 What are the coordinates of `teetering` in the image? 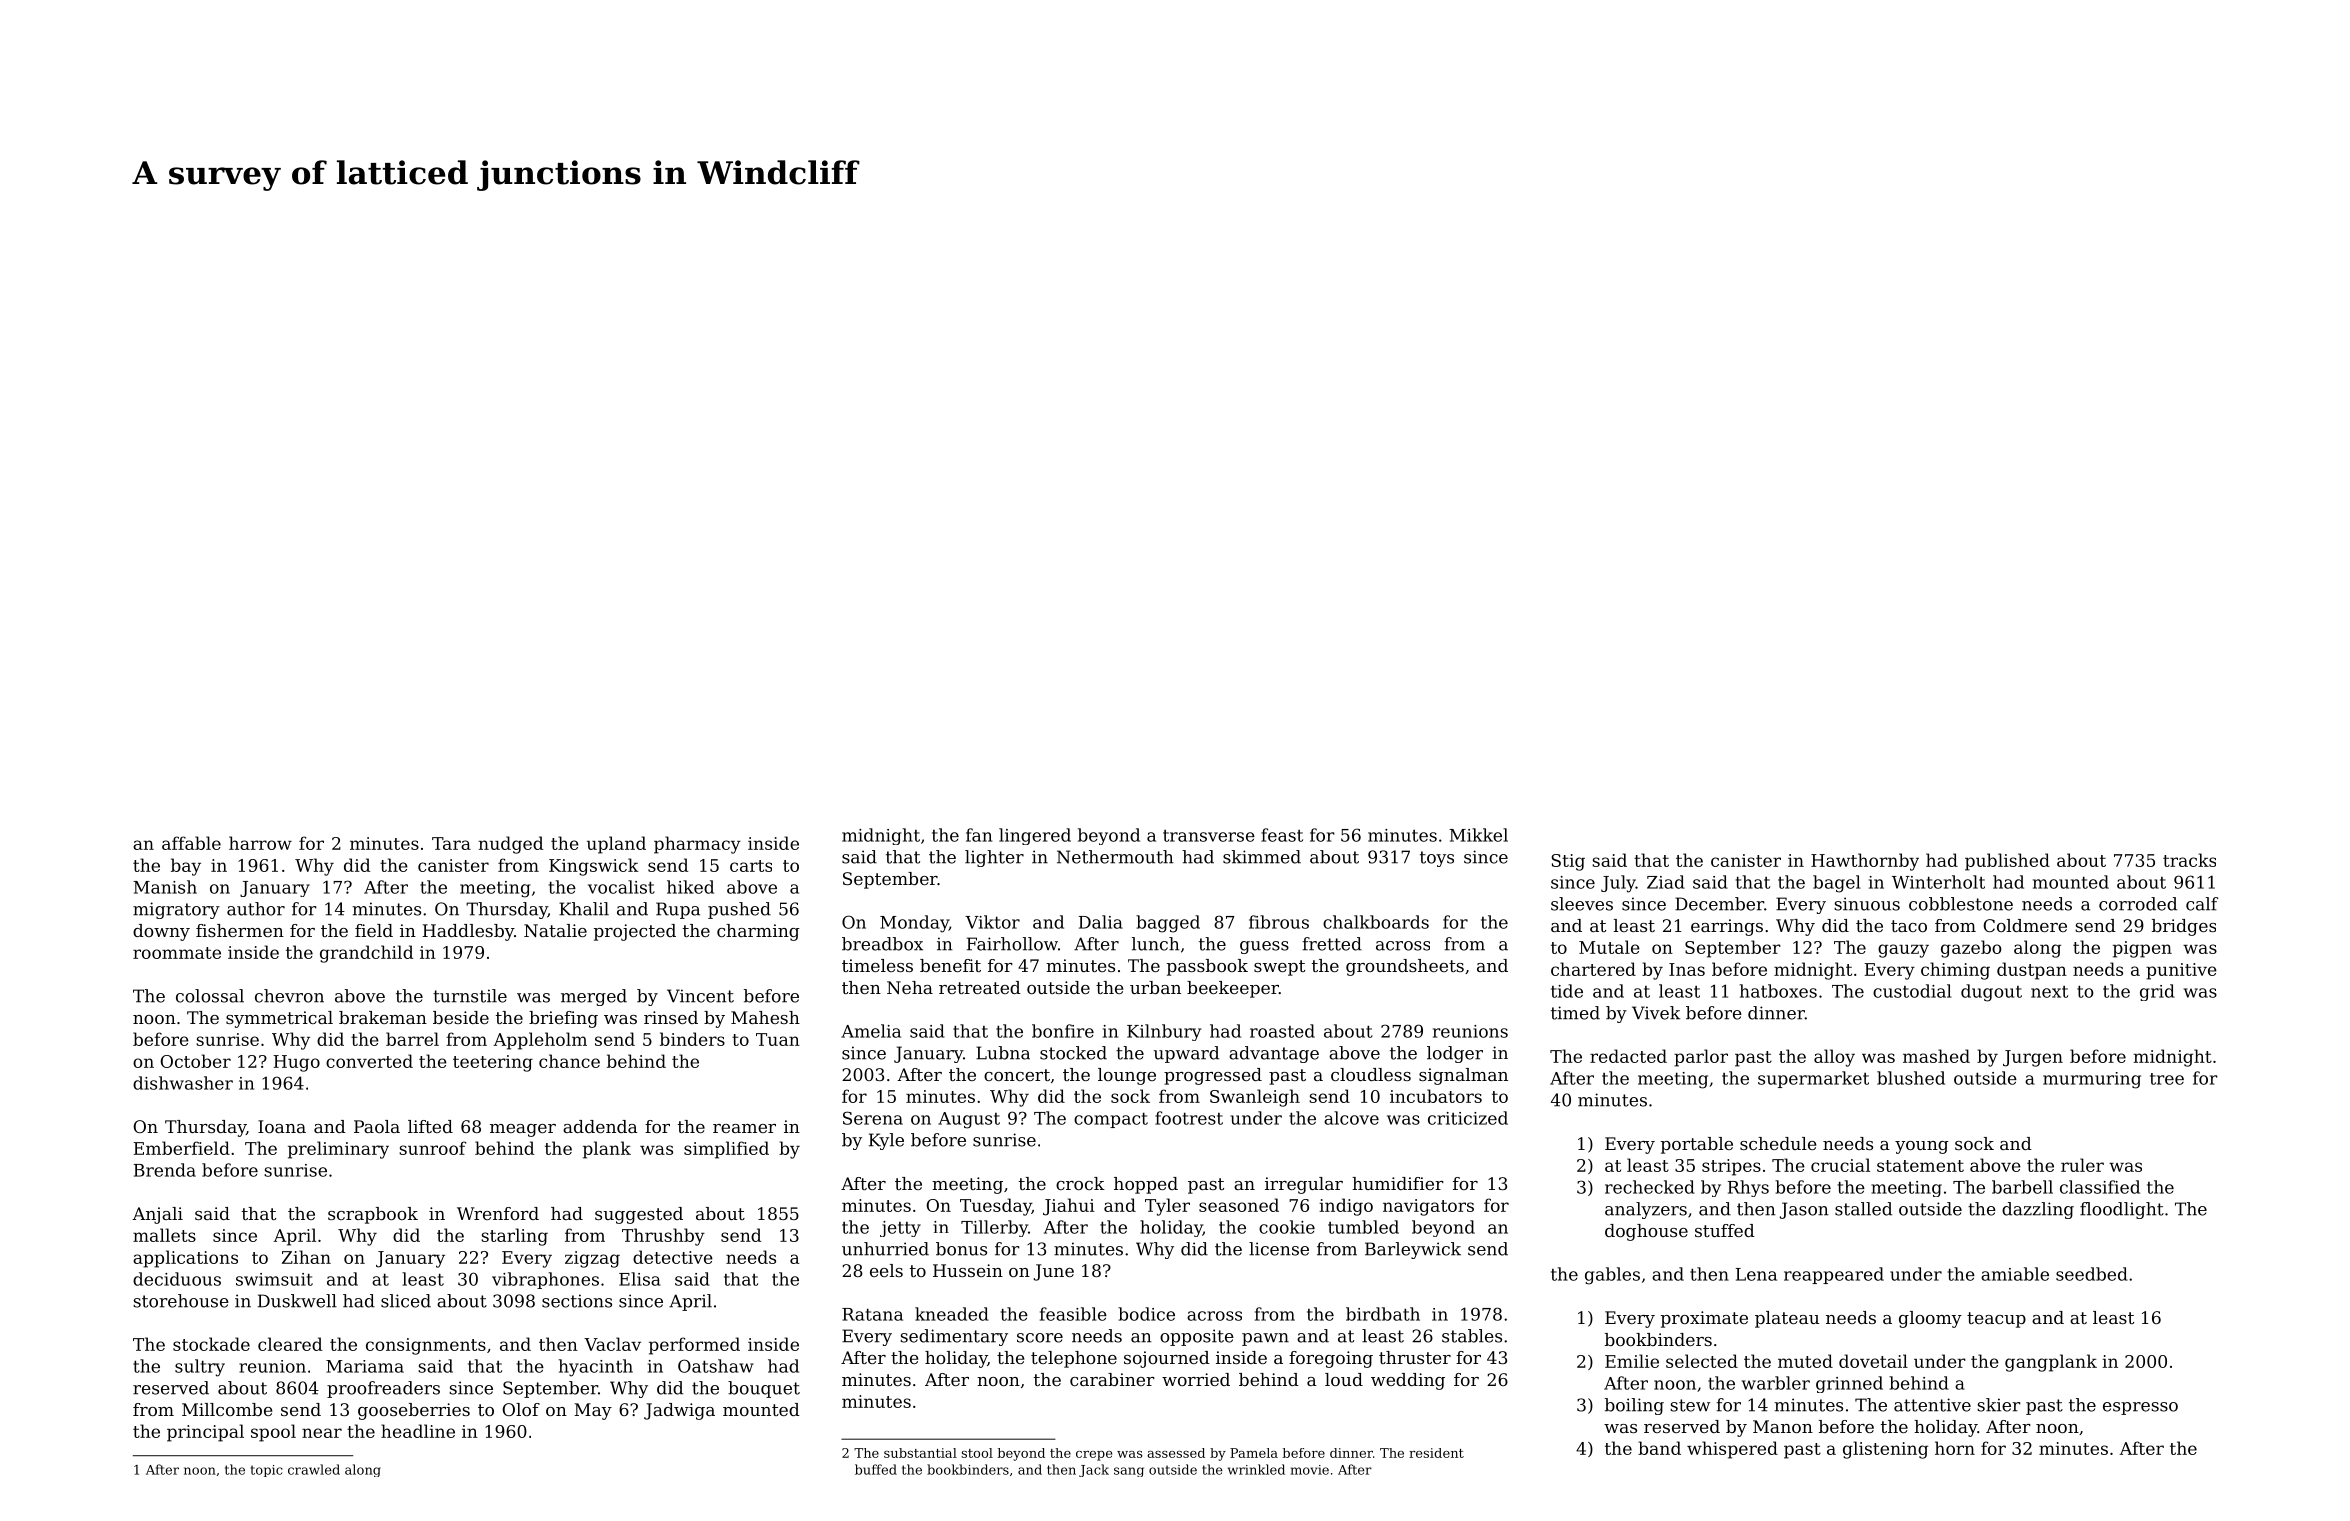 It's located at (493, 1063).
